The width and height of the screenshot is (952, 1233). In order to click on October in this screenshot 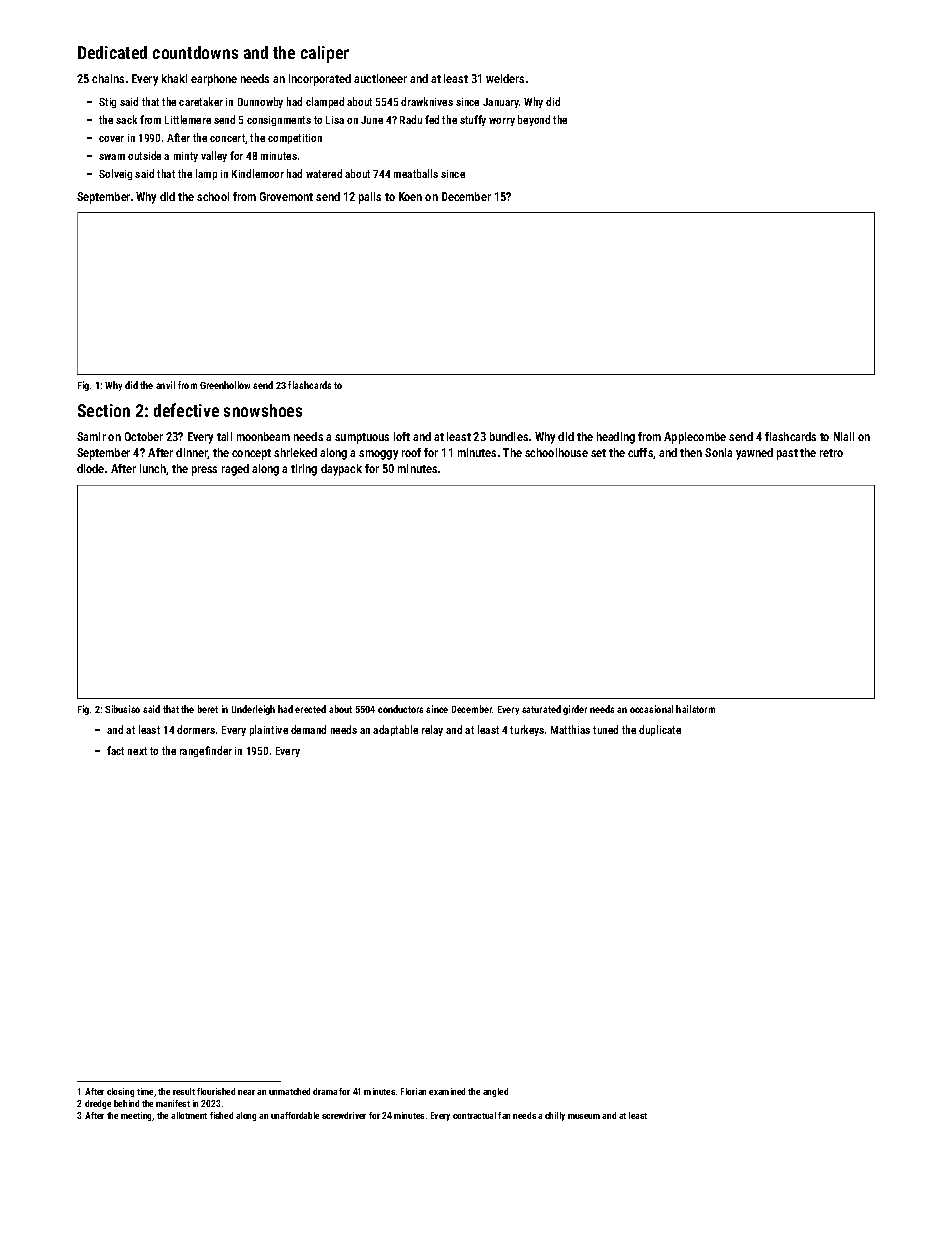, I will do `click(144, 436)`.
